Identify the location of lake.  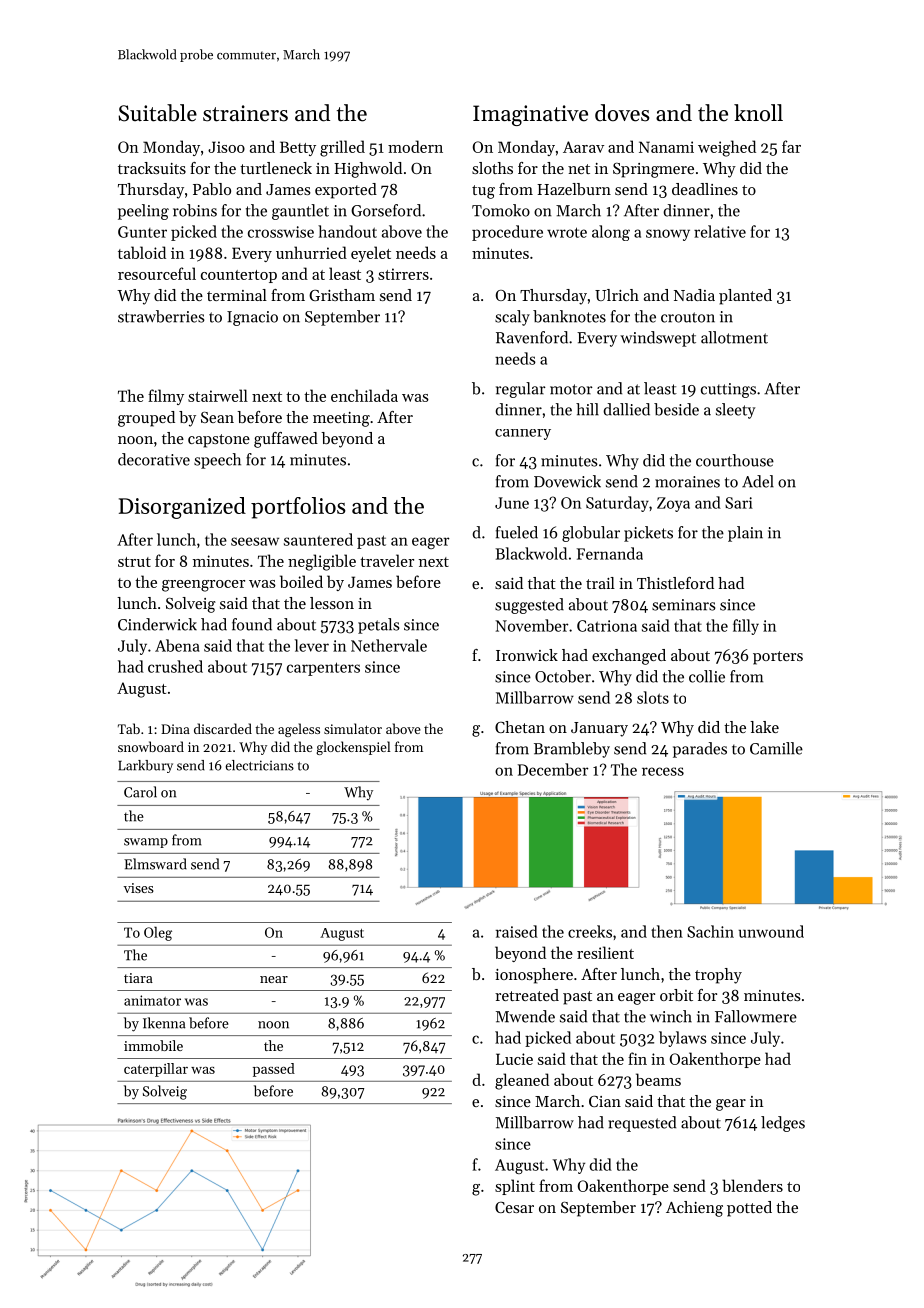
(764, 727).
